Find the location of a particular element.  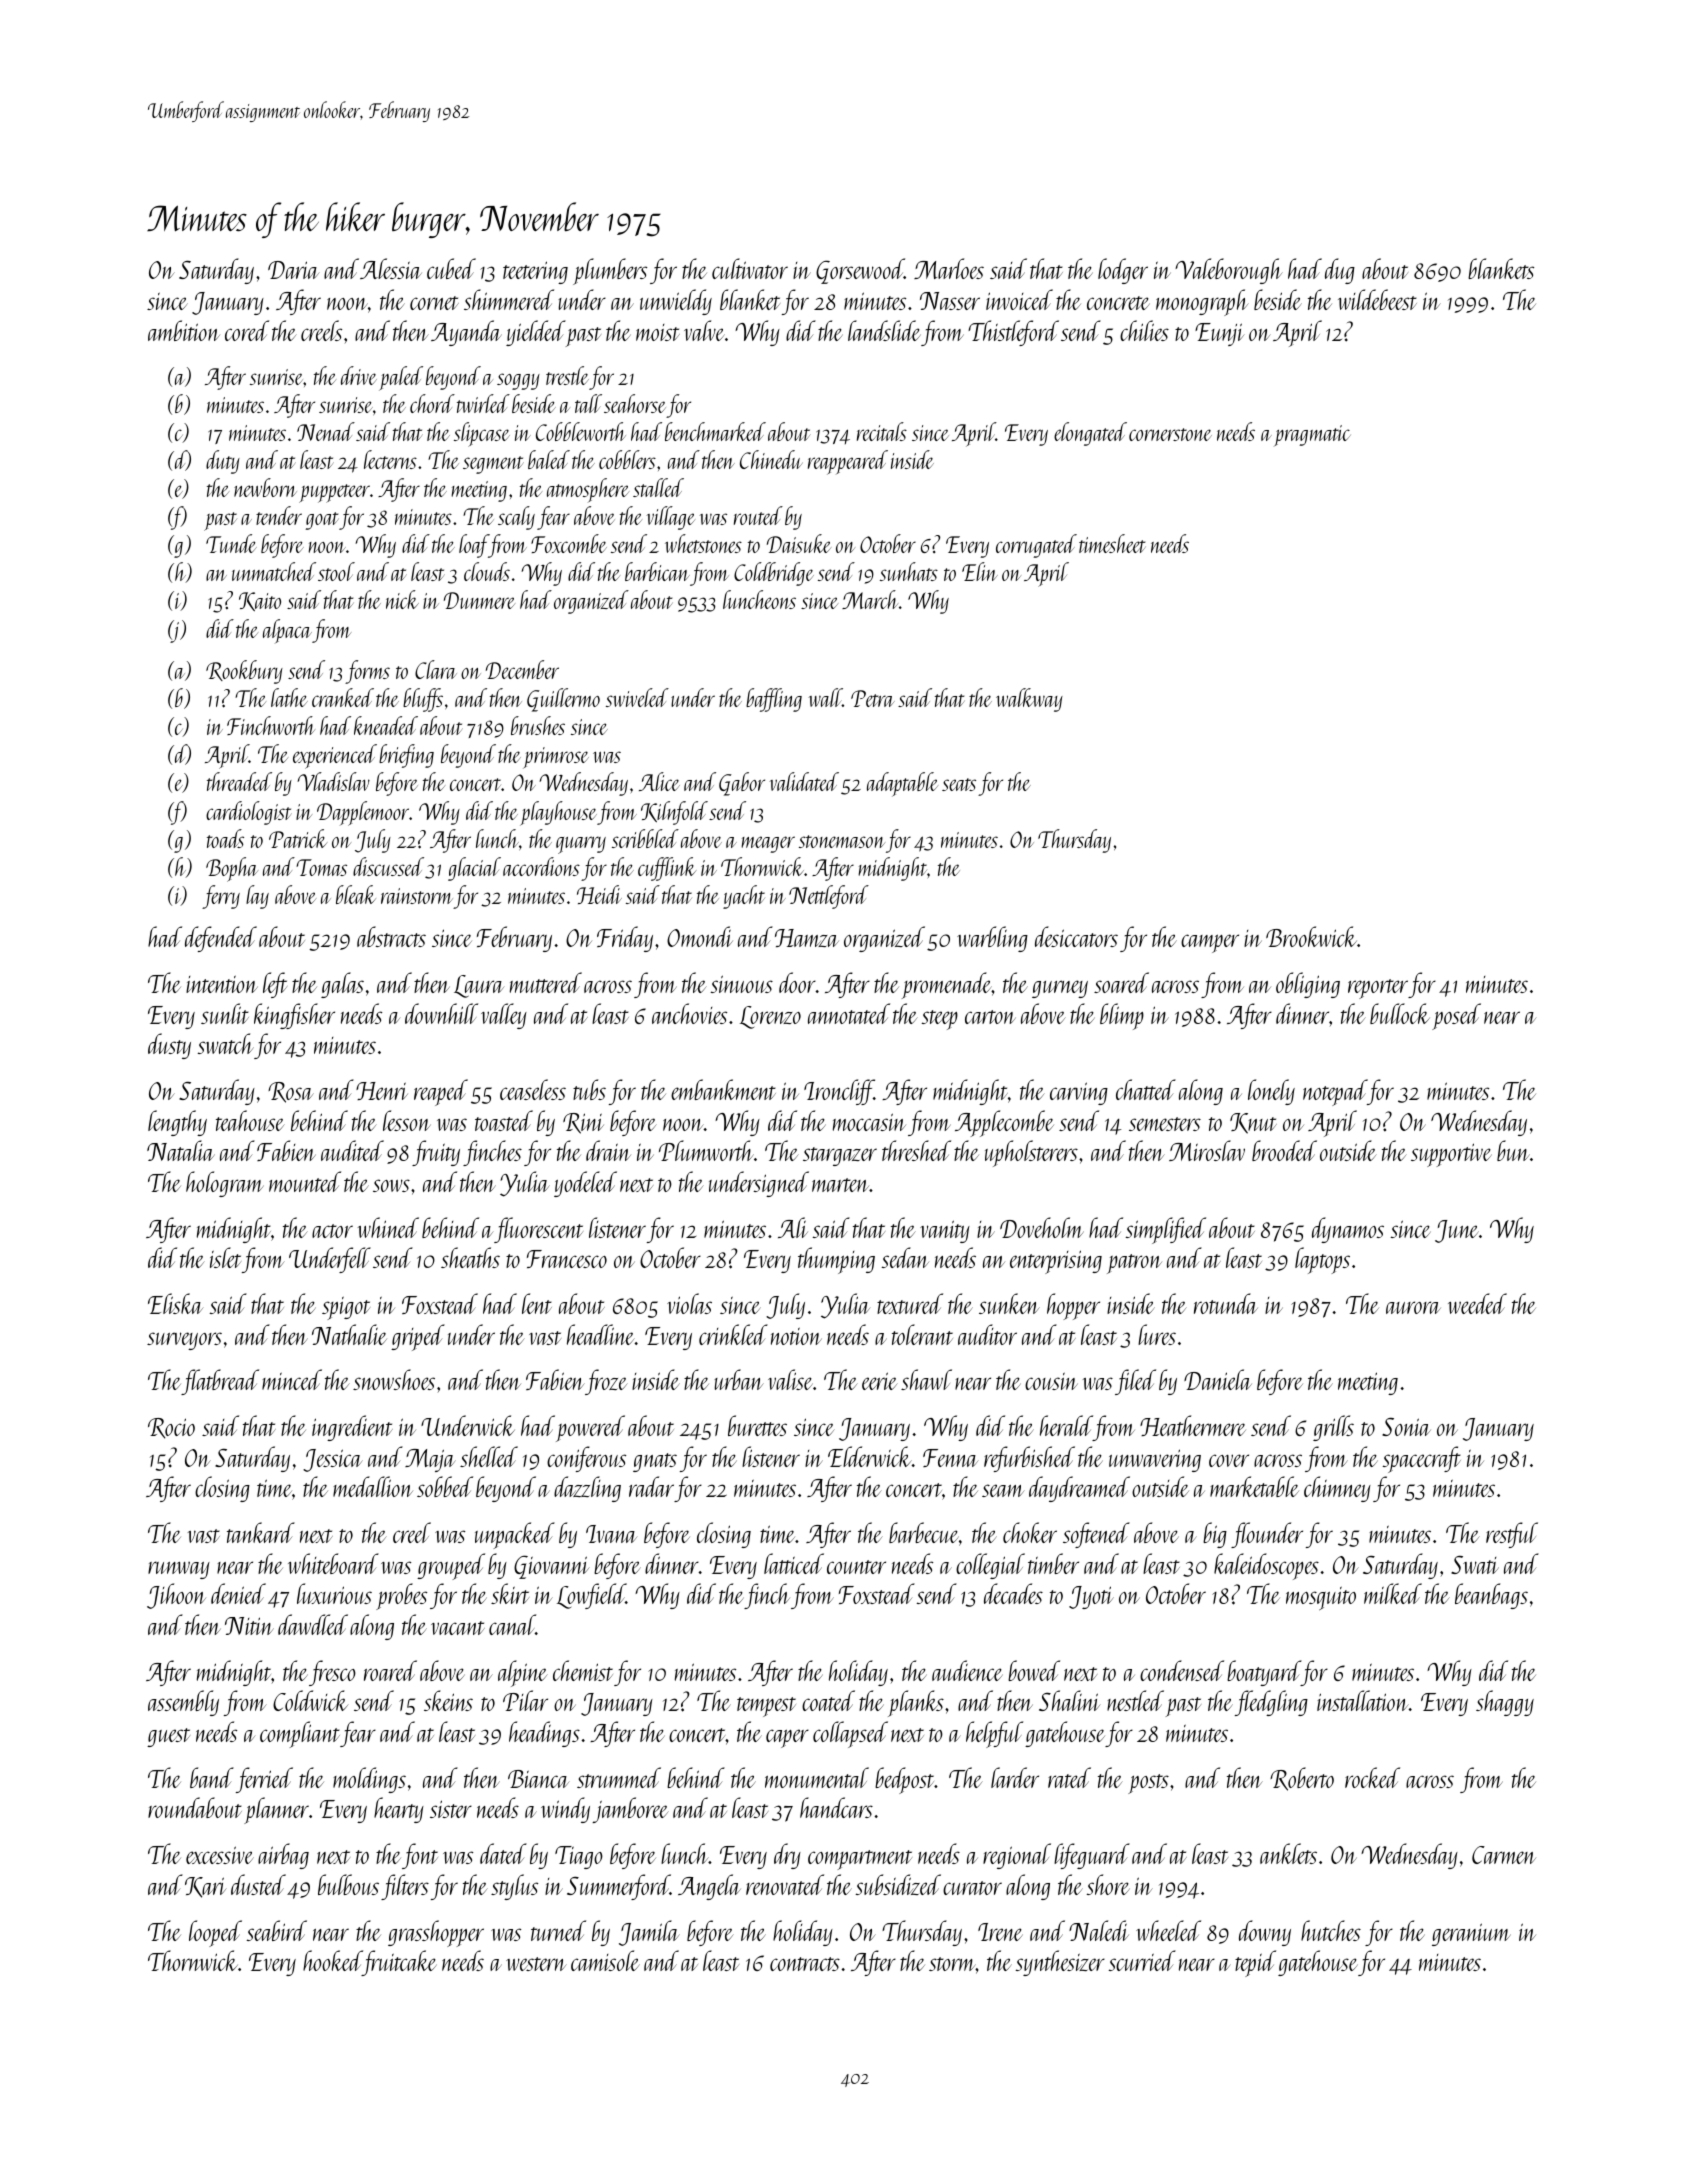

synthesizer is located at coordinates (1060, 1963).
